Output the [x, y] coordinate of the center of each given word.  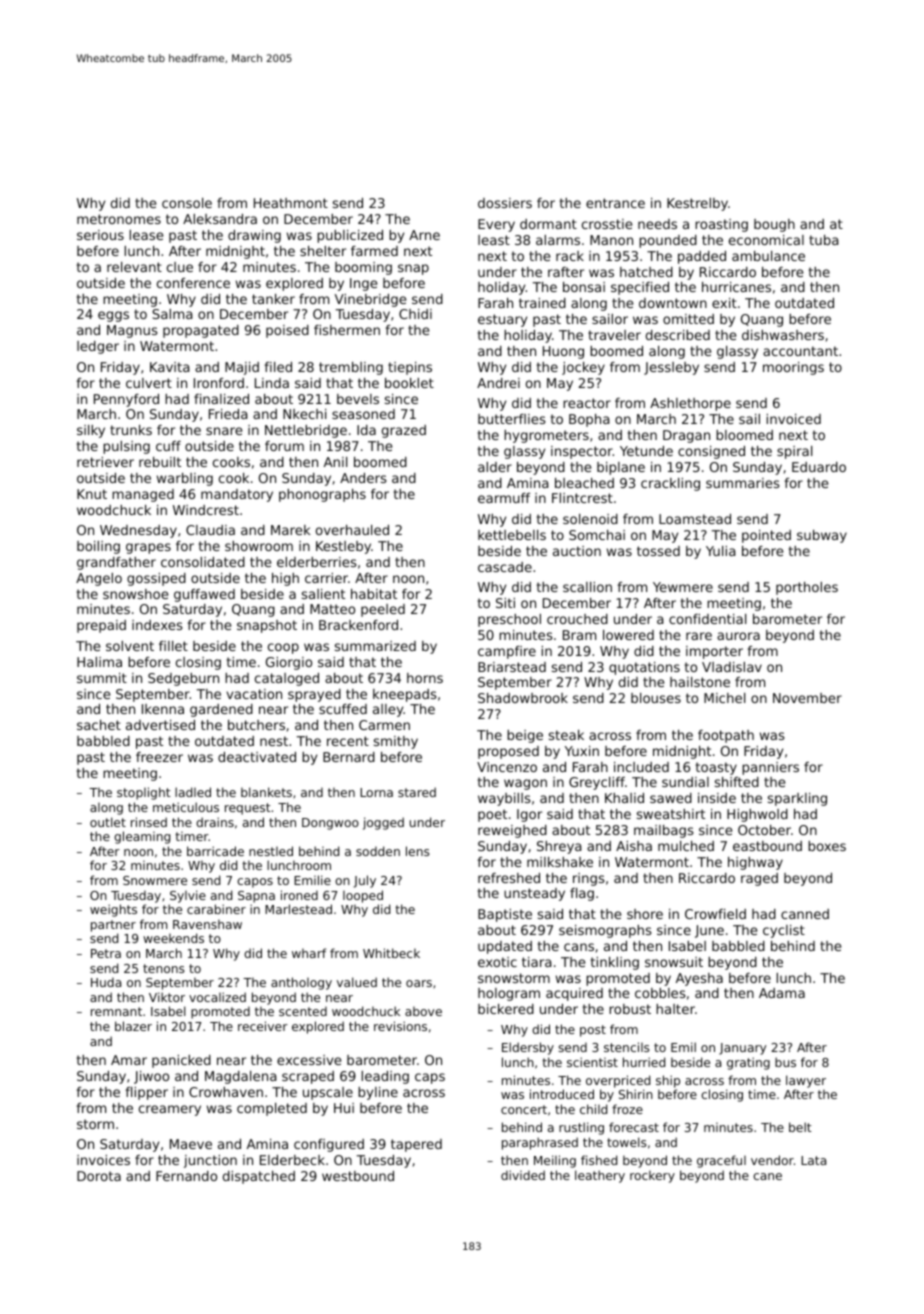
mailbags [664, 831]
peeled [383, 610]
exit [724, 303]
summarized [375, 646]
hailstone [700, 682]
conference [193, 283]
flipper [146, 1093]
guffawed [204, 595]
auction [577, 551]
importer [714, 652]
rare [699, 636]
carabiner [216, 909]
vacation [254, 694]
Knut [92, 494]
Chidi [415, 314]
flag [582, 894]
